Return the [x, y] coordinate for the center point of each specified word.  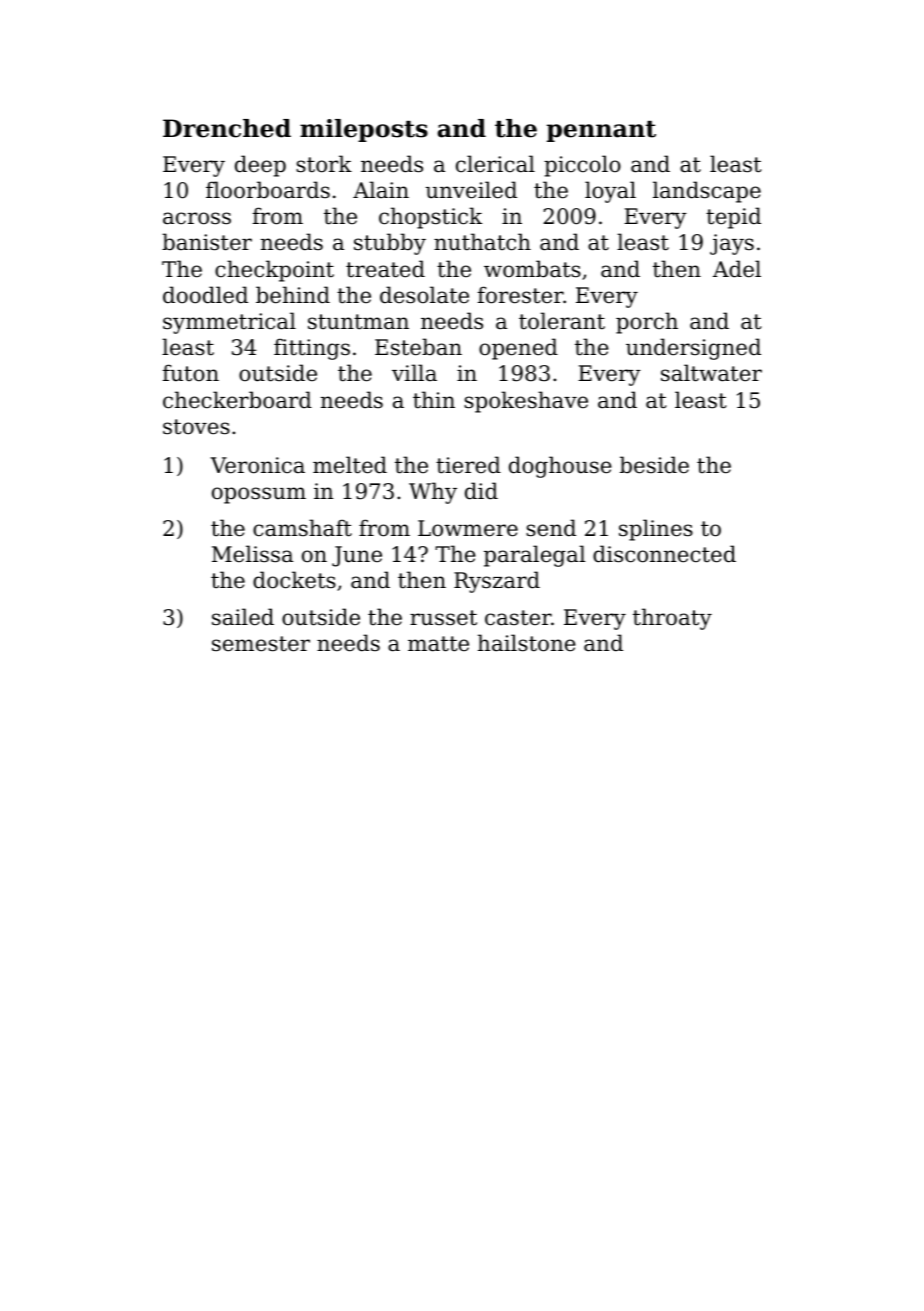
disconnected [664, 554]
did [481, 491]
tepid [733, 218]
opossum [259, 495]
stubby [390, 244]
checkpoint [274, 271]
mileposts [364, 130]
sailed [243, 617]
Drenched [227, 128]
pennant [601, 131]
